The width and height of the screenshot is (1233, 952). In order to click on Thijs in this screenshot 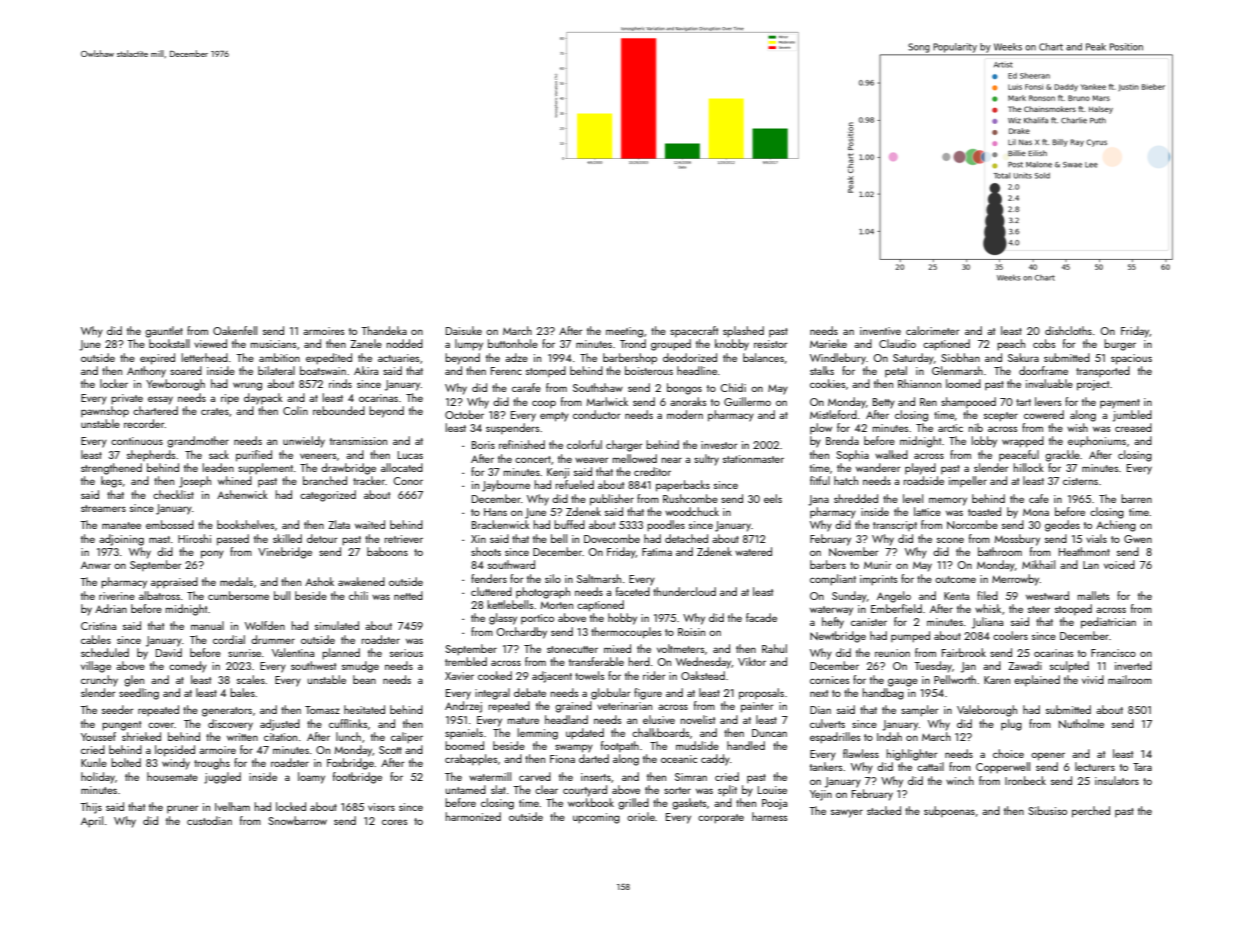, I will do `click(91, 808)`.
